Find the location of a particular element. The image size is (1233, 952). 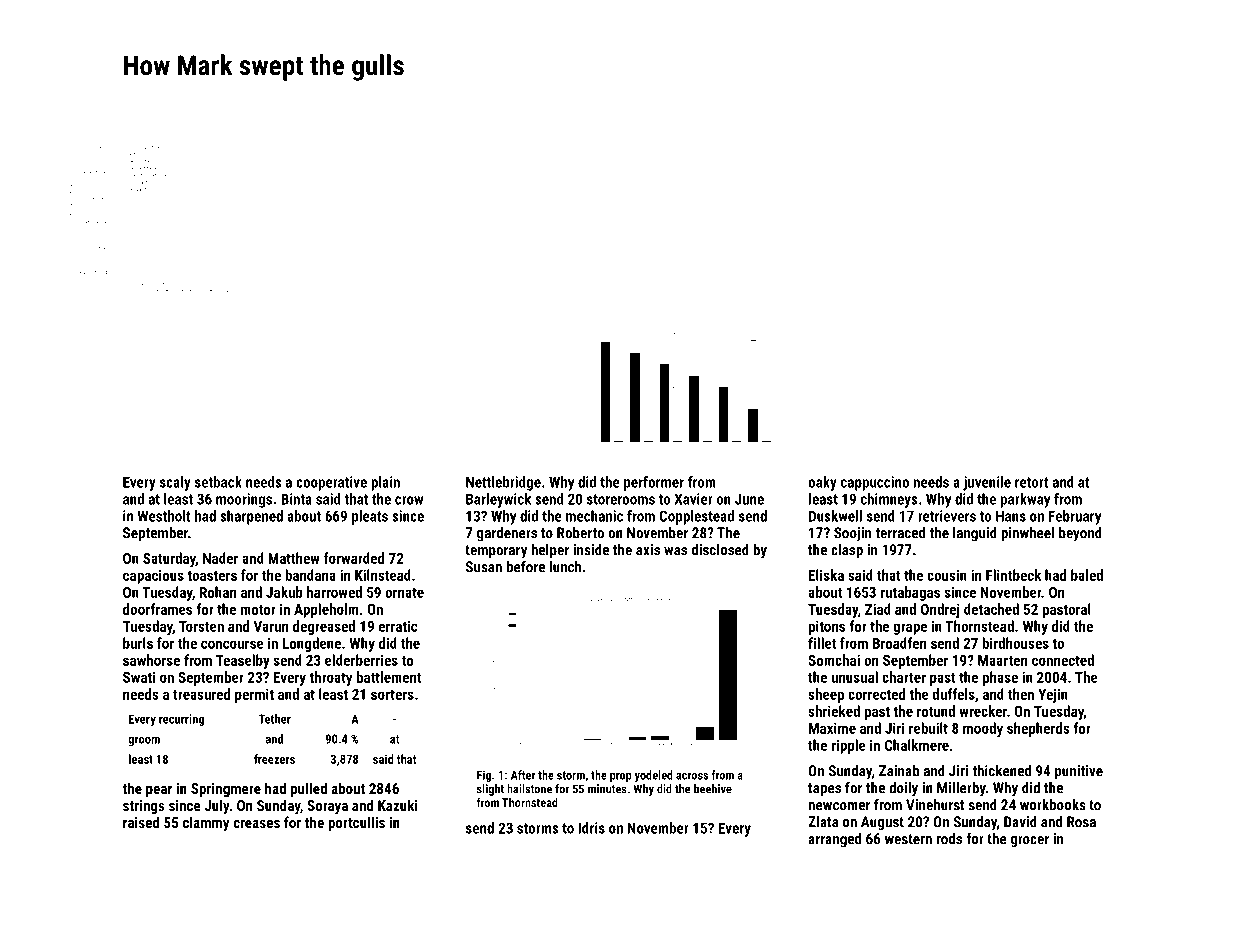

Somchai is located at coordinates (834, 660).
